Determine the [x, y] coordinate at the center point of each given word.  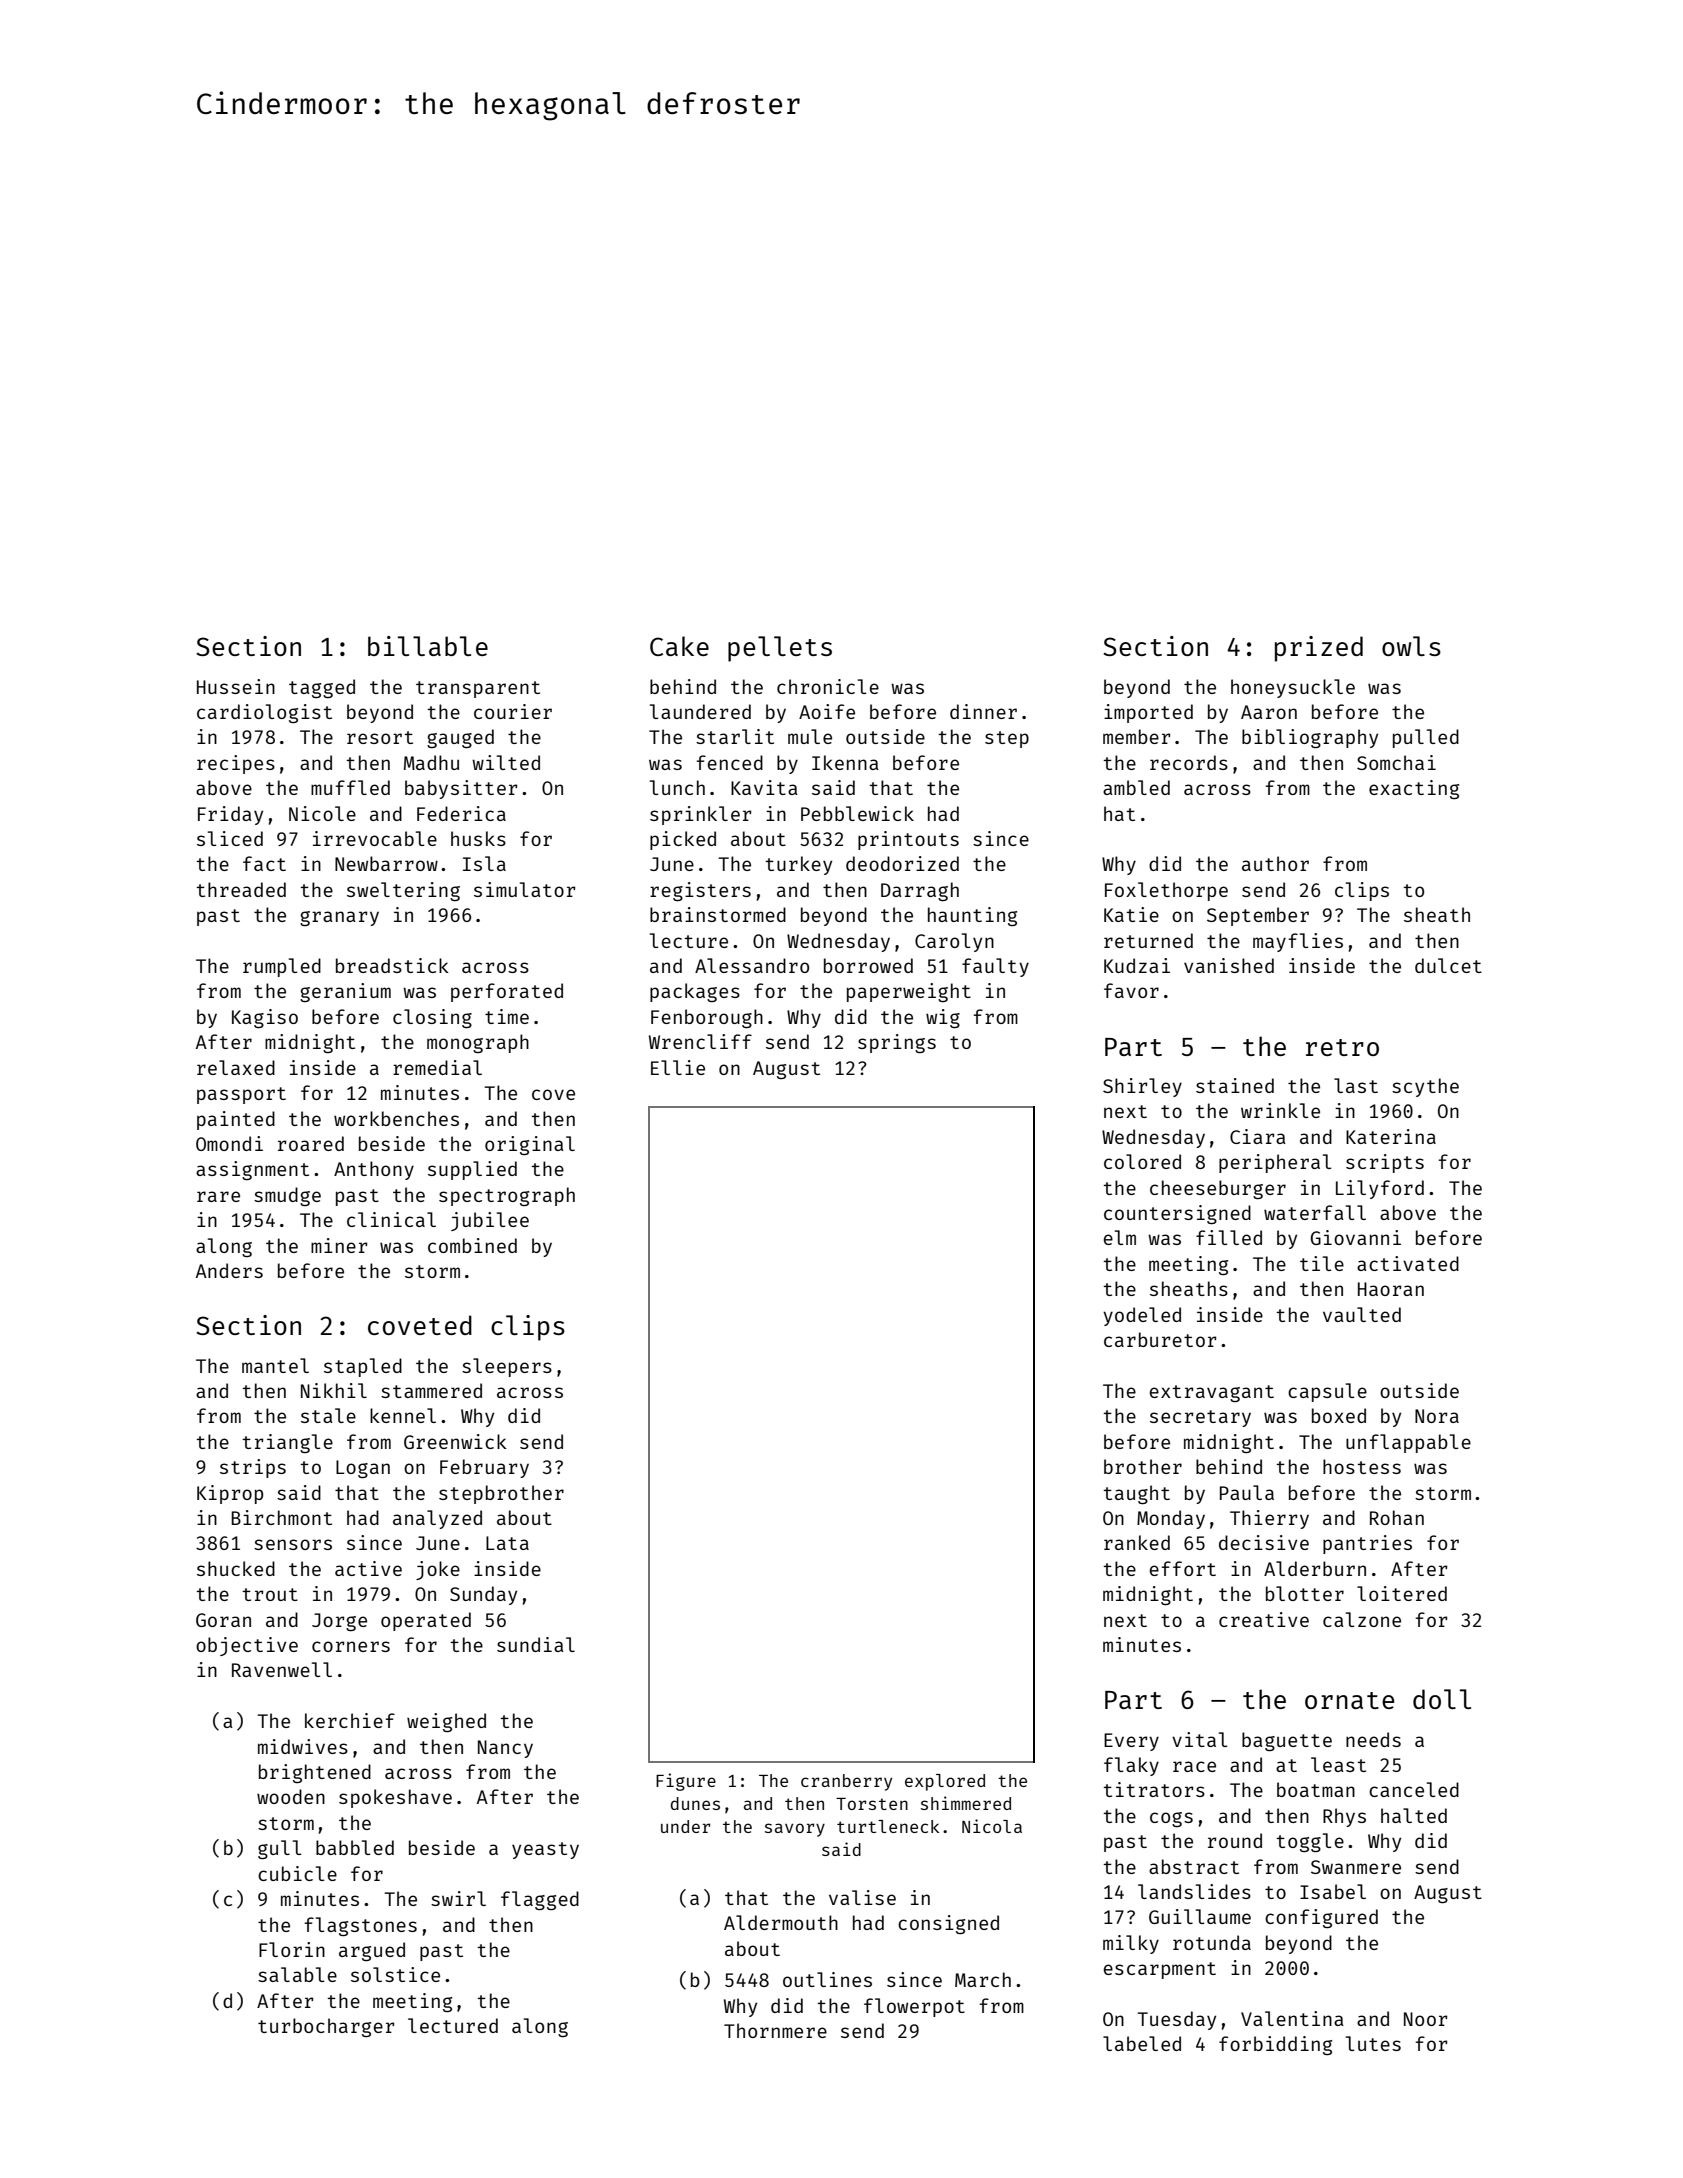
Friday [230, 815]
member [1137, 736]
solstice [395, 1974]
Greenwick [455, 1441]
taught [1136, 1494]
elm [1120, 1237]
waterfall [1315, 1212]
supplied [472, 1170]
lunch [677, 787]
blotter [1305, 1593]
